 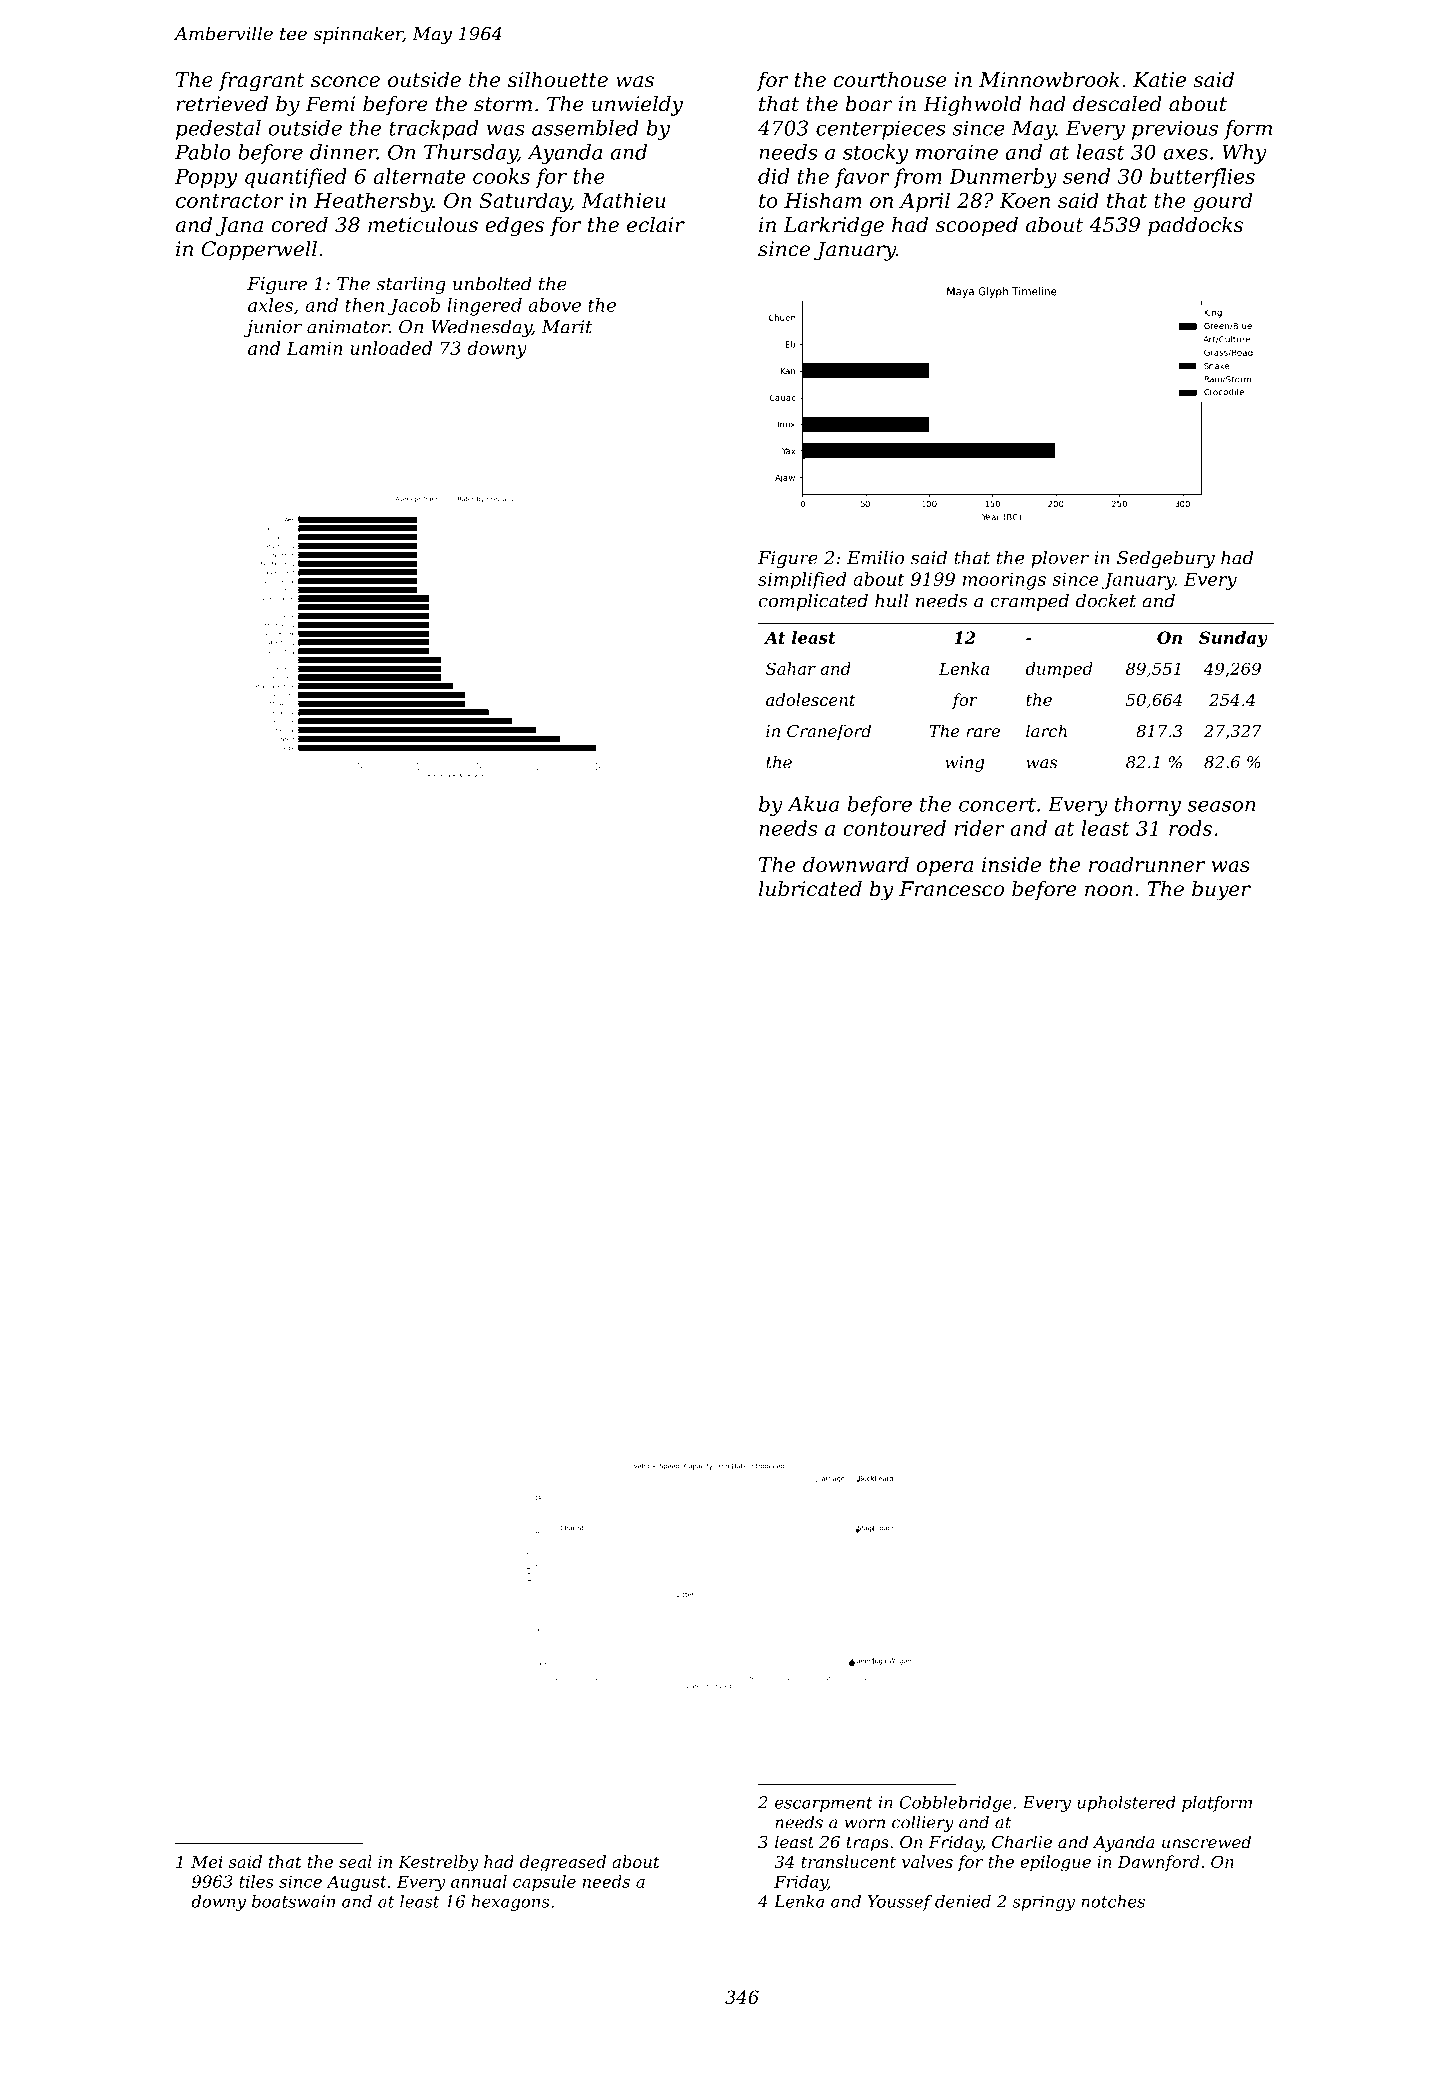 I want to click on inside, so click(x=1011, y=864).
